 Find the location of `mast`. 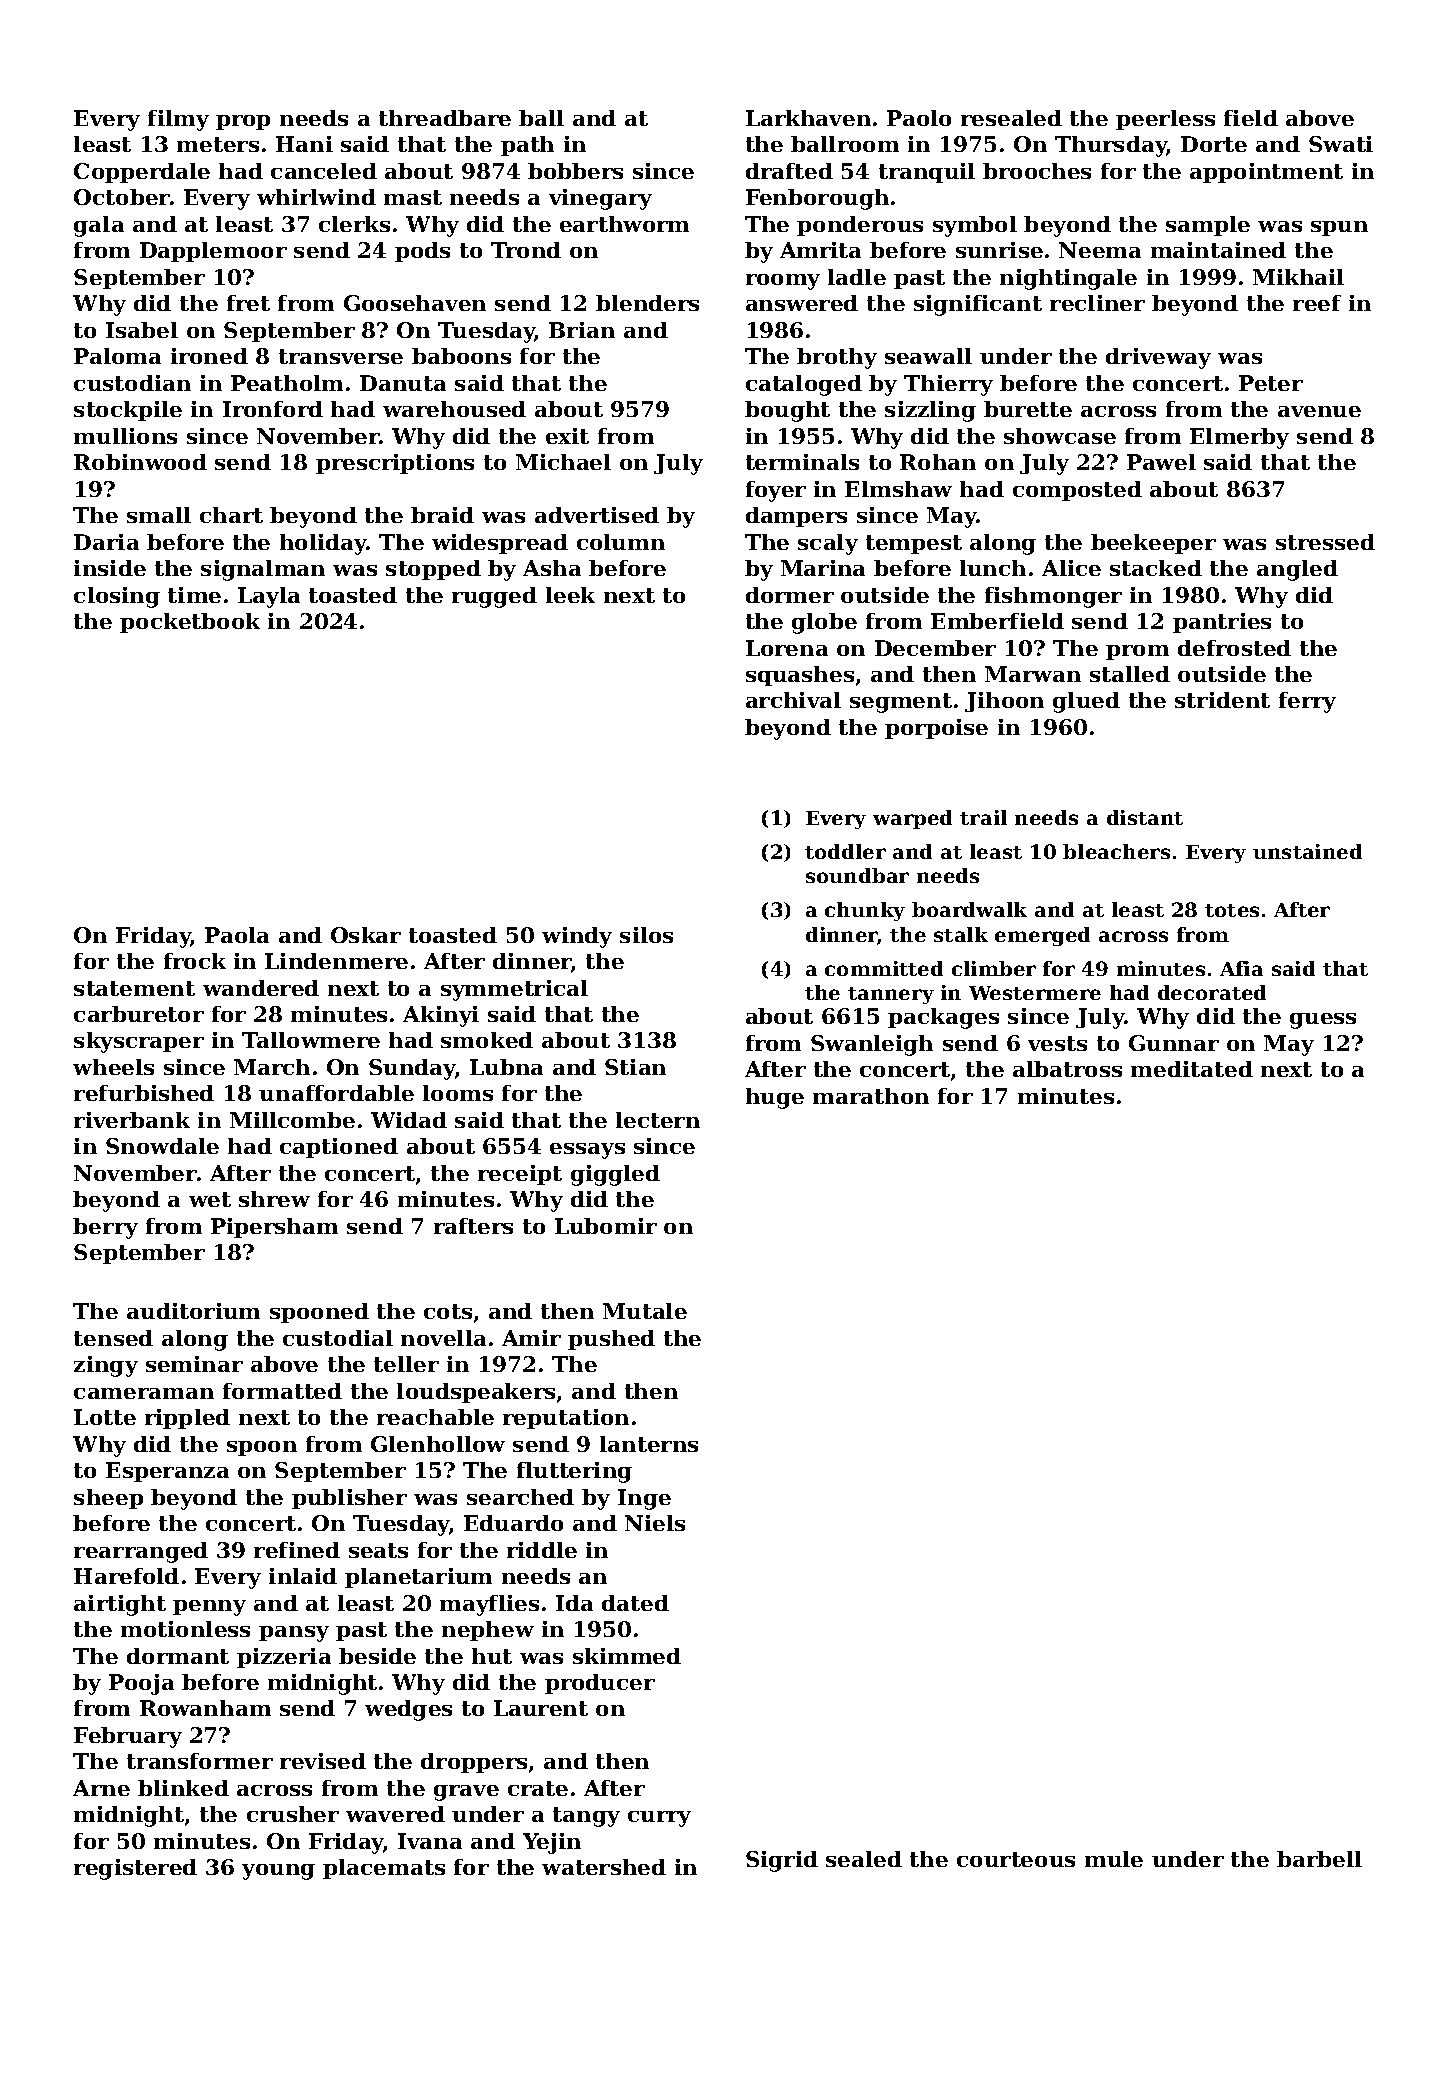

mast is located at coordinates (413, 197).
